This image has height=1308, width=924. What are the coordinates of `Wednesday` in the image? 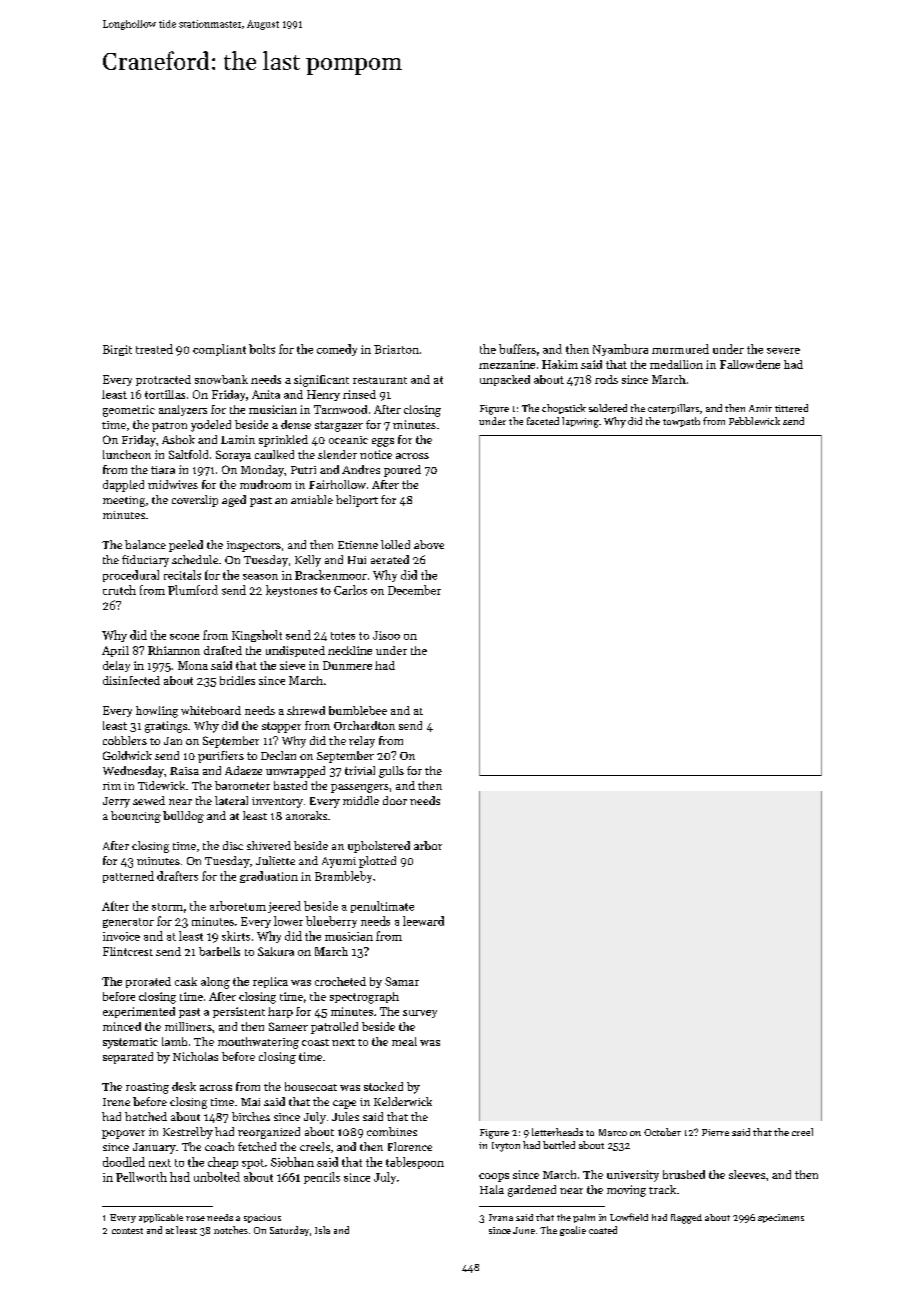 It's located at (133, 772).
